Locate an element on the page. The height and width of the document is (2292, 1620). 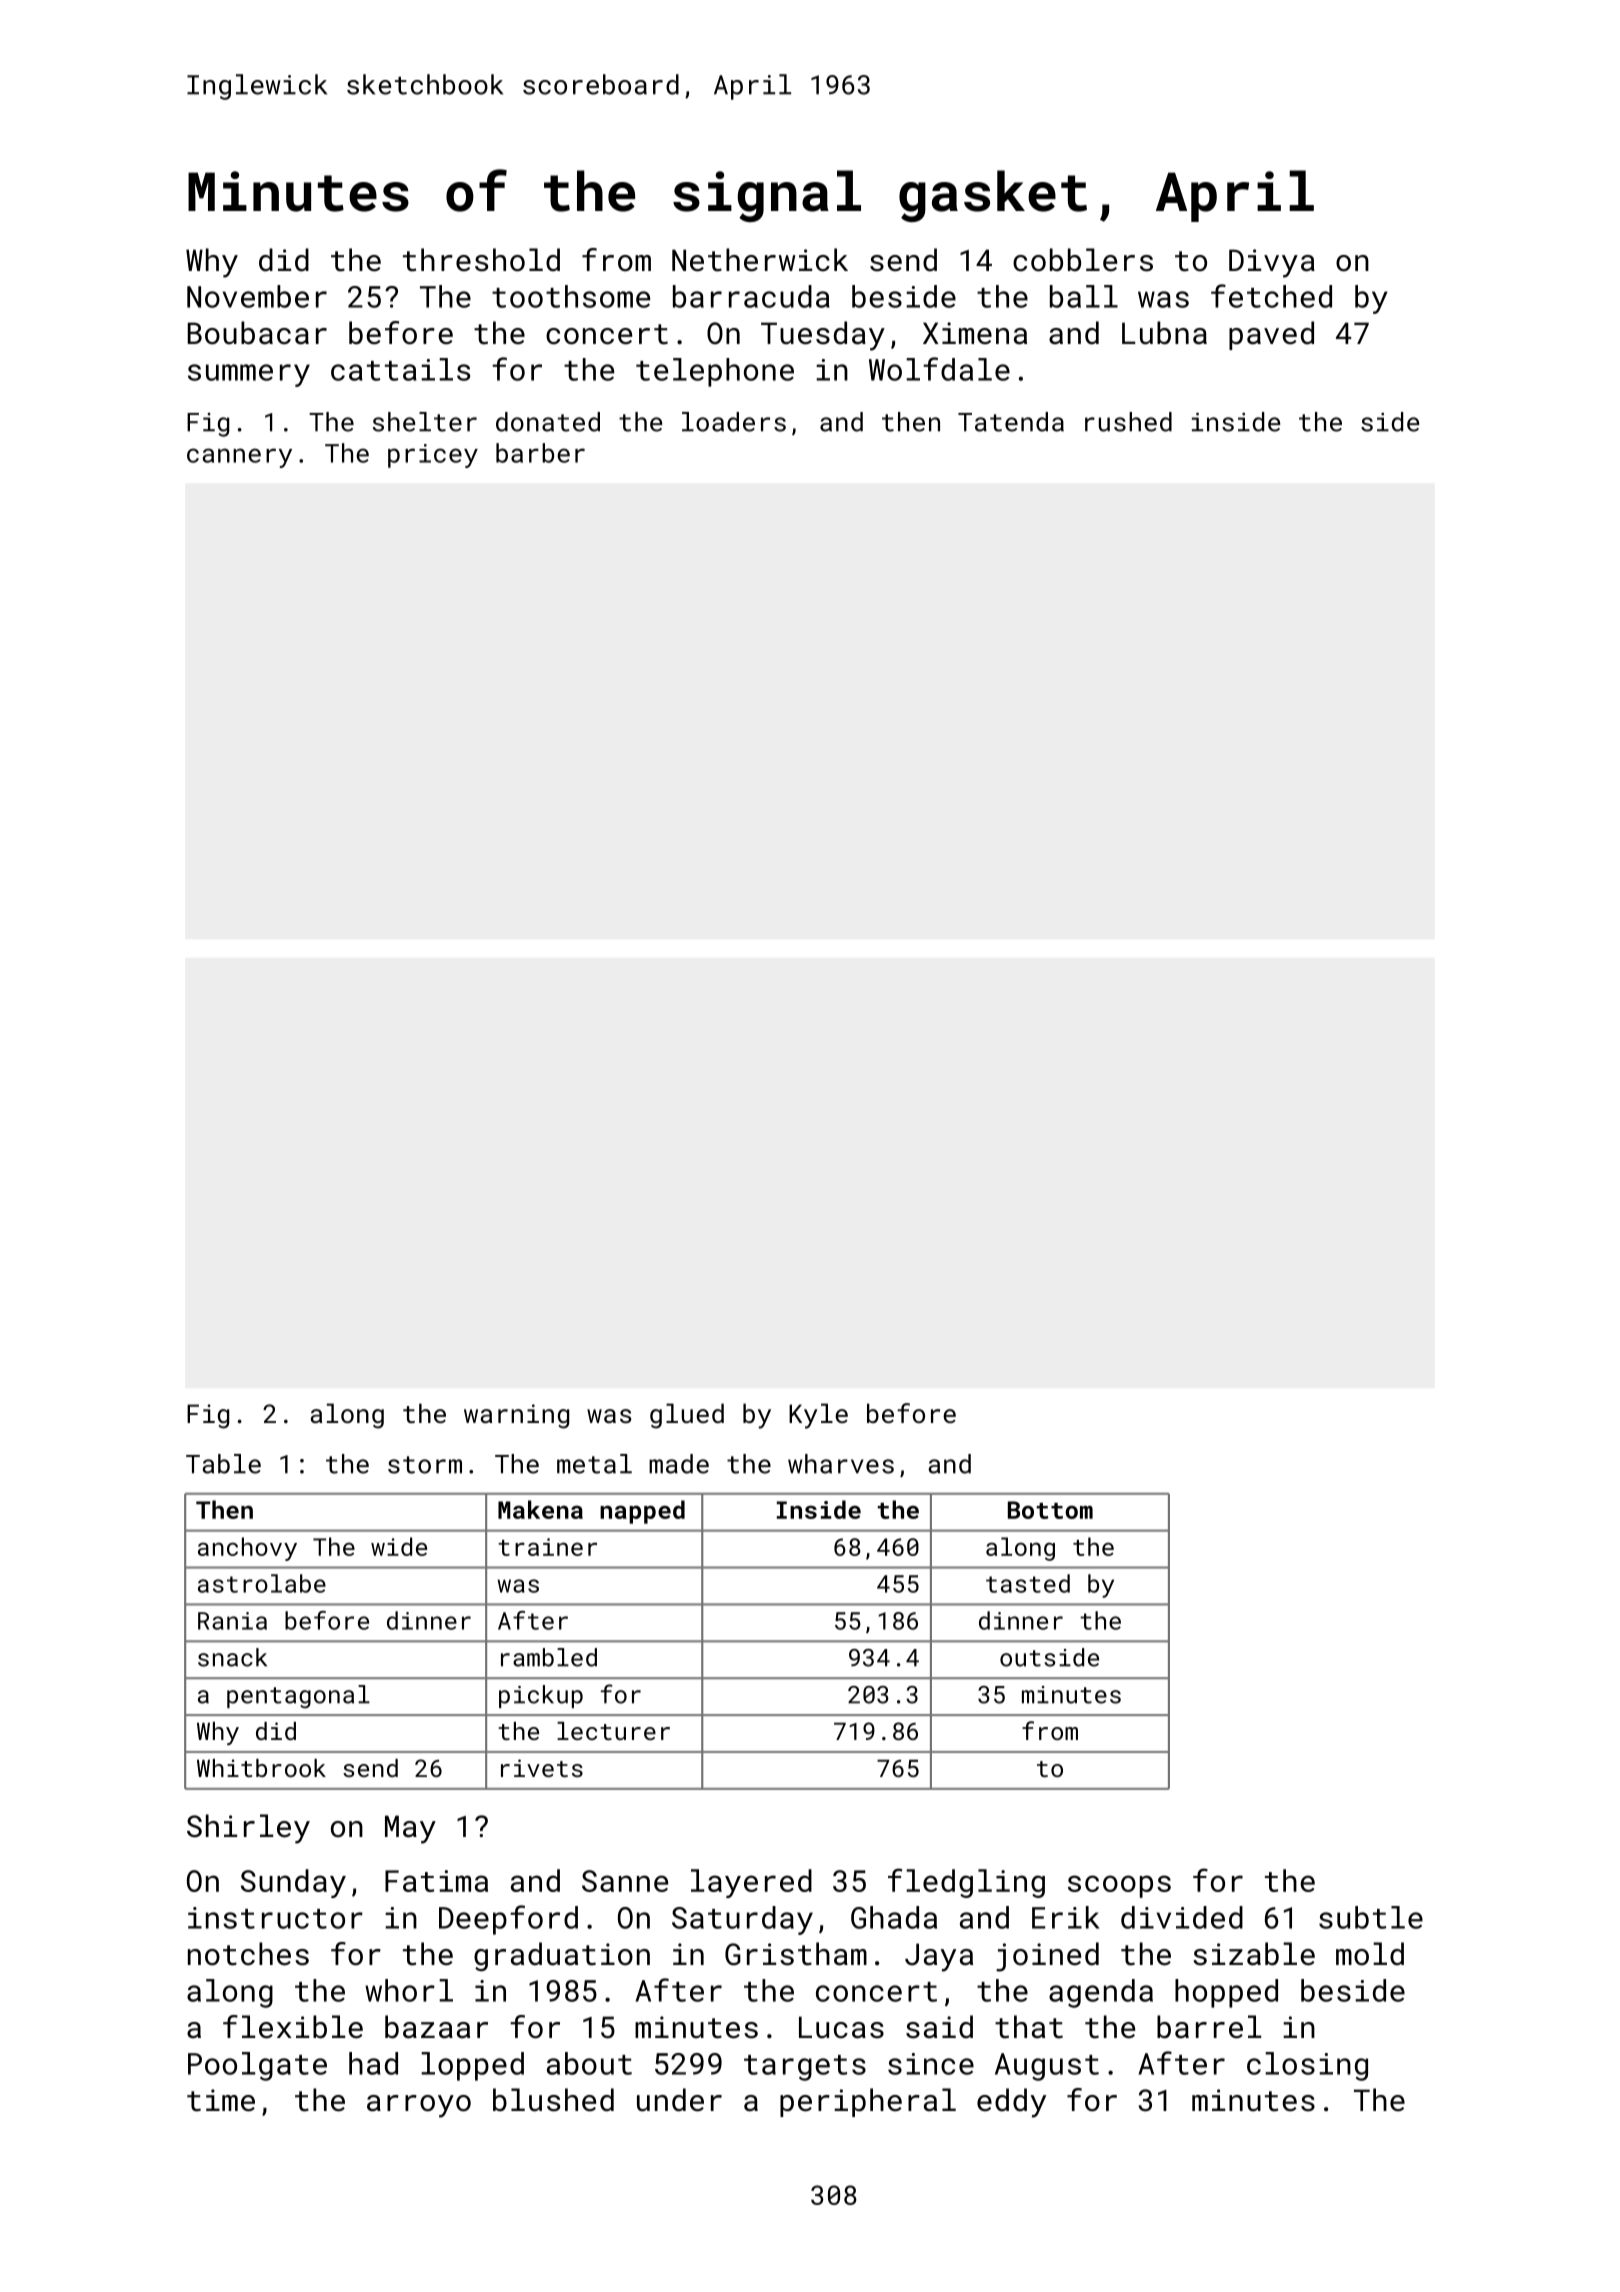
Divya is located at coordinates (1272, 263).
